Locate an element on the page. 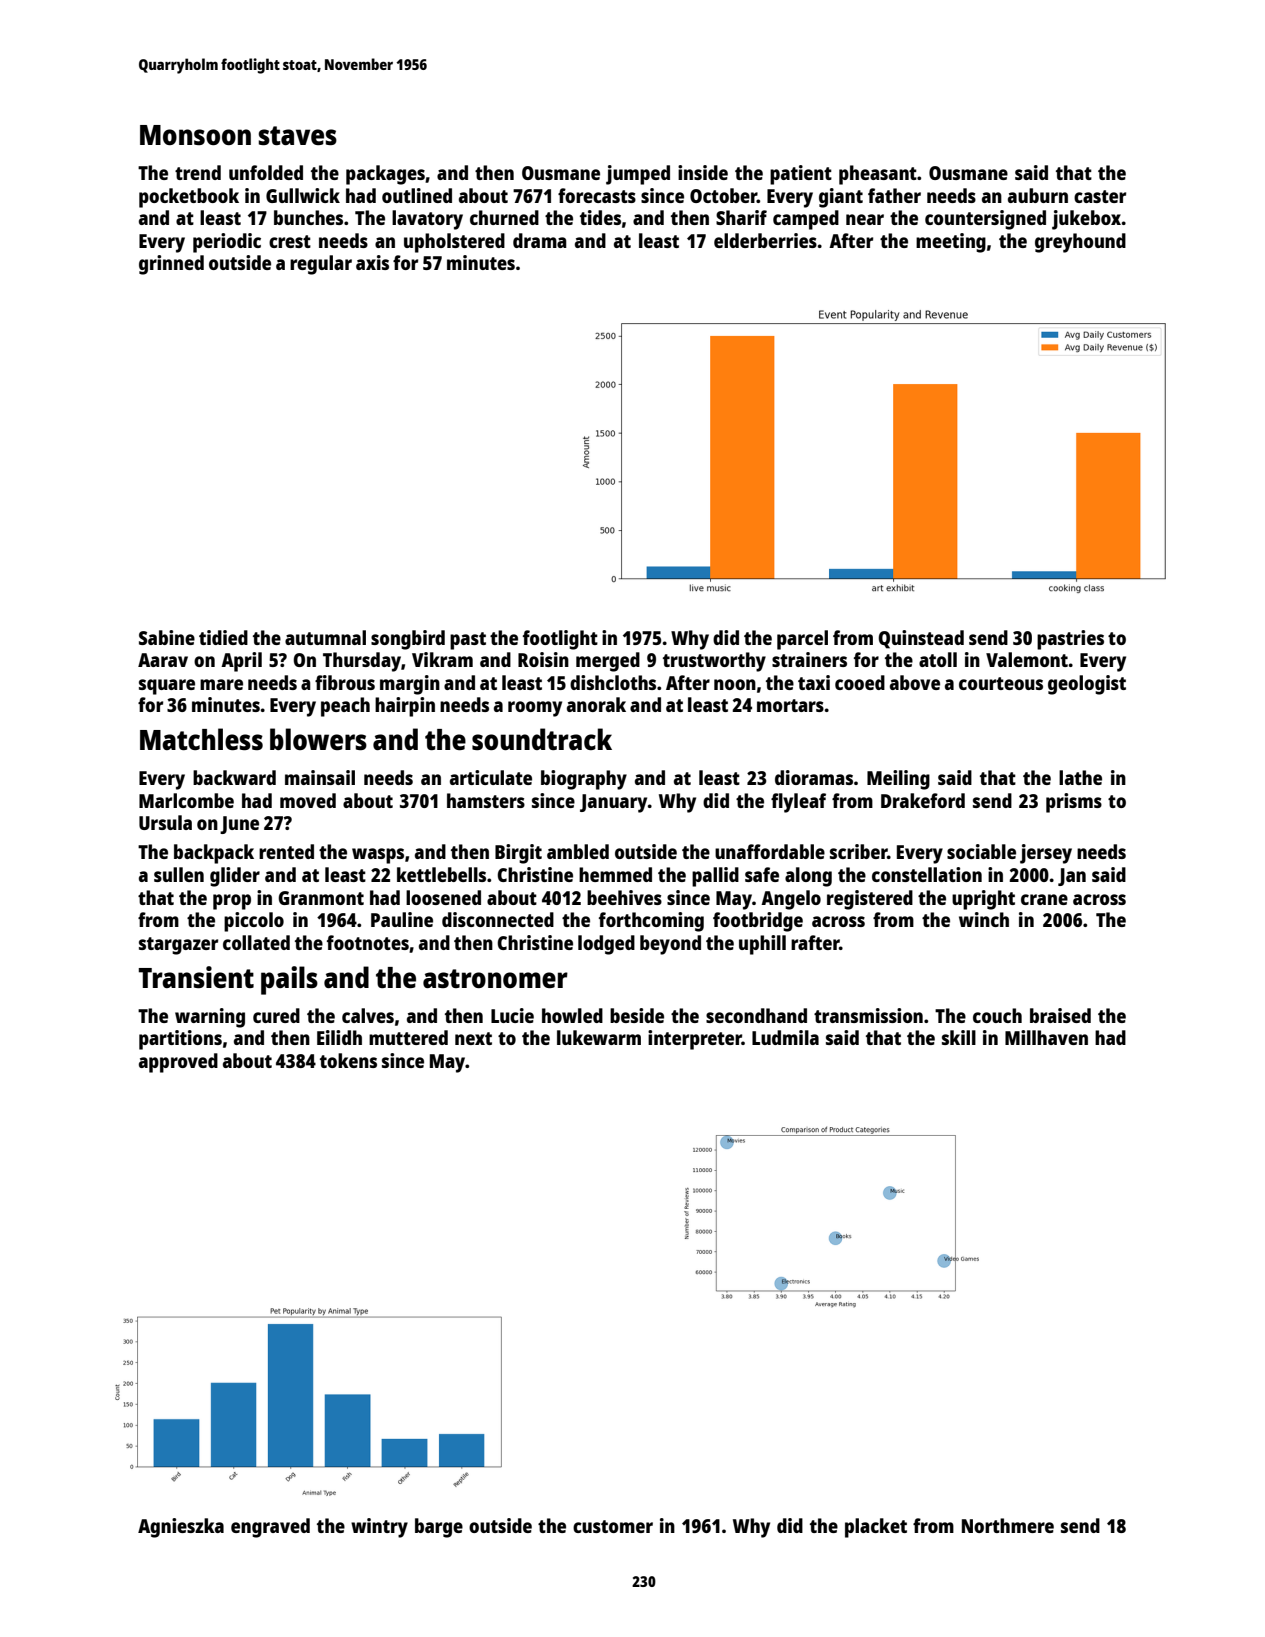  winch is located at coordinates (984, 919).
